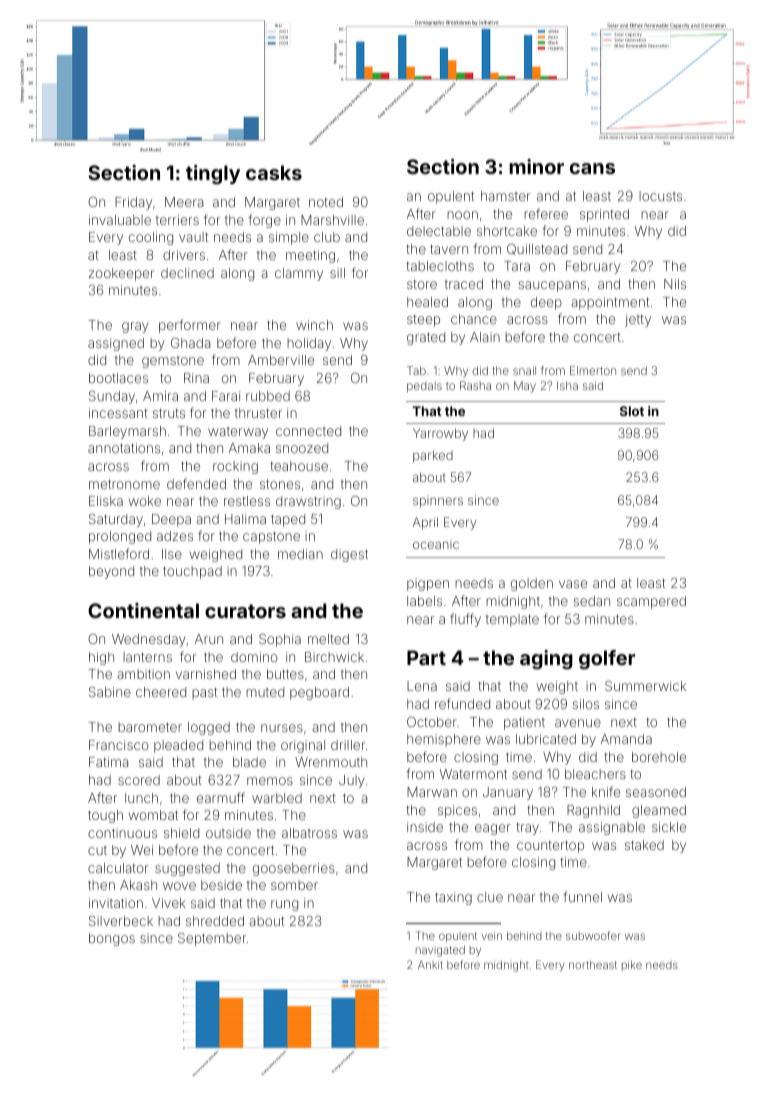 Image resolution: width=775 pixels, height=1099 pixels. I want to click on tingly, so click(213, 175).
